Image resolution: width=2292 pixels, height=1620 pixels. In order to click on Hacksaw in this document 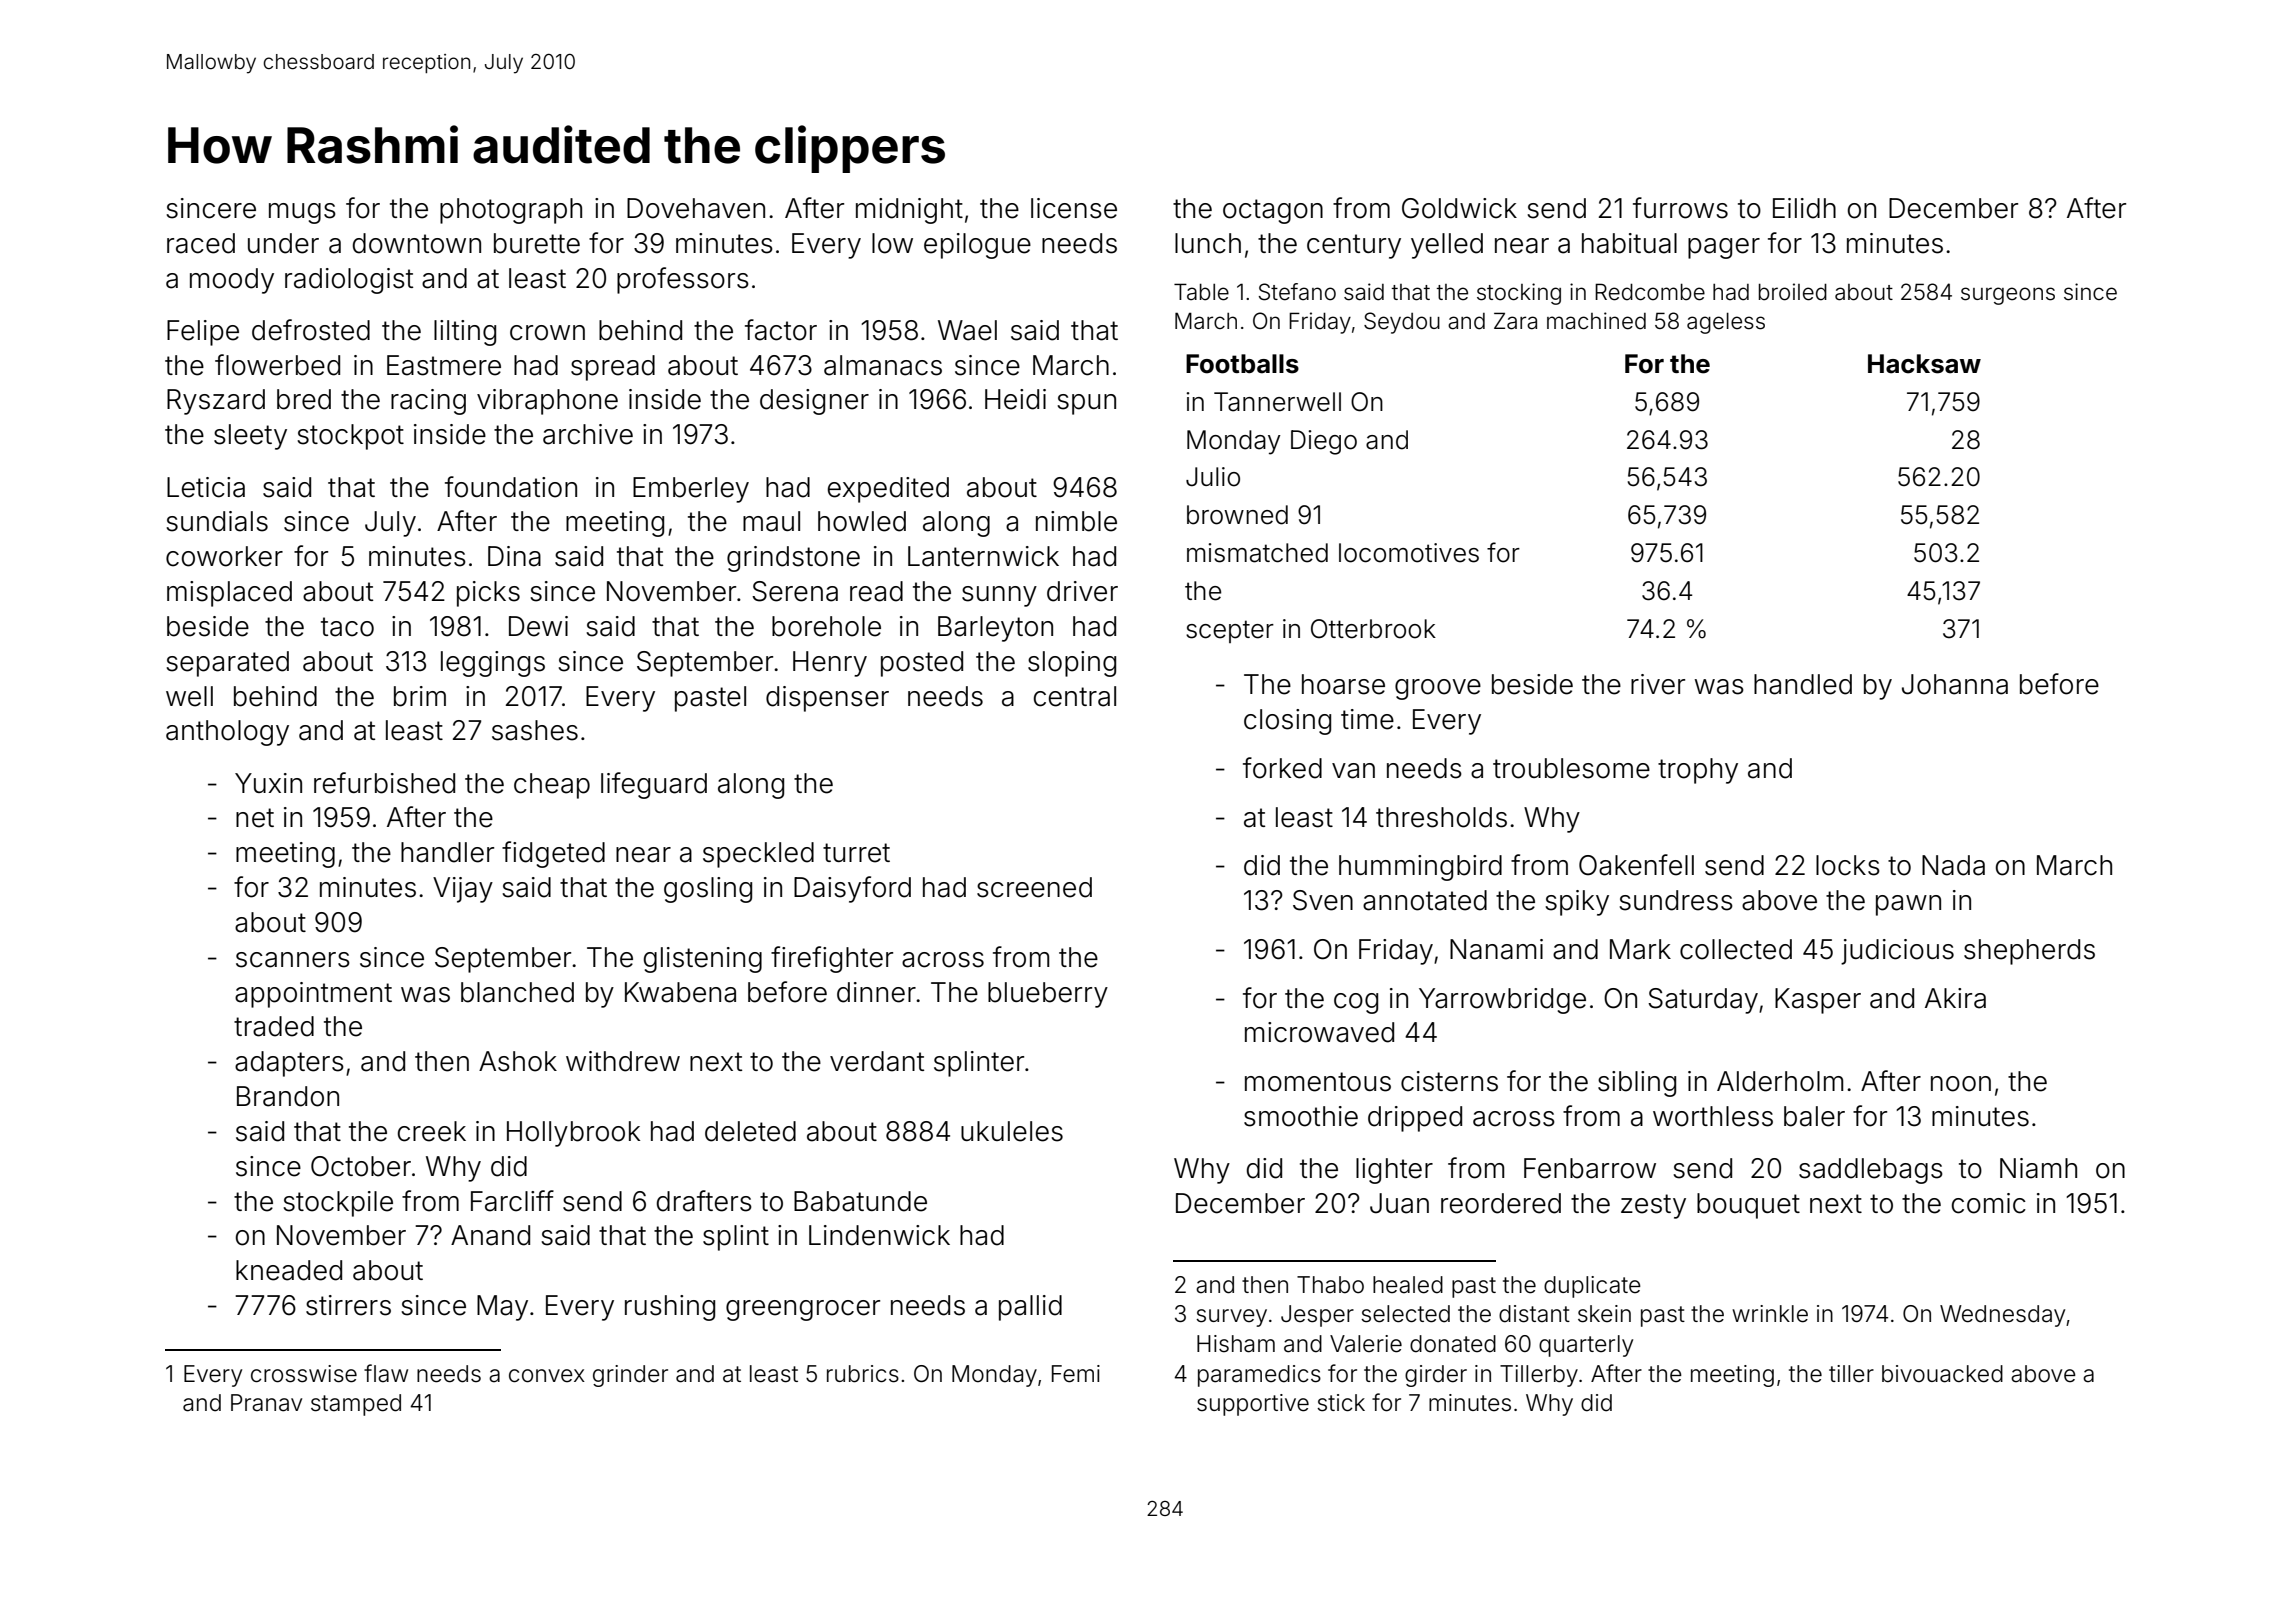, I will do `click(1924, 364)`.
